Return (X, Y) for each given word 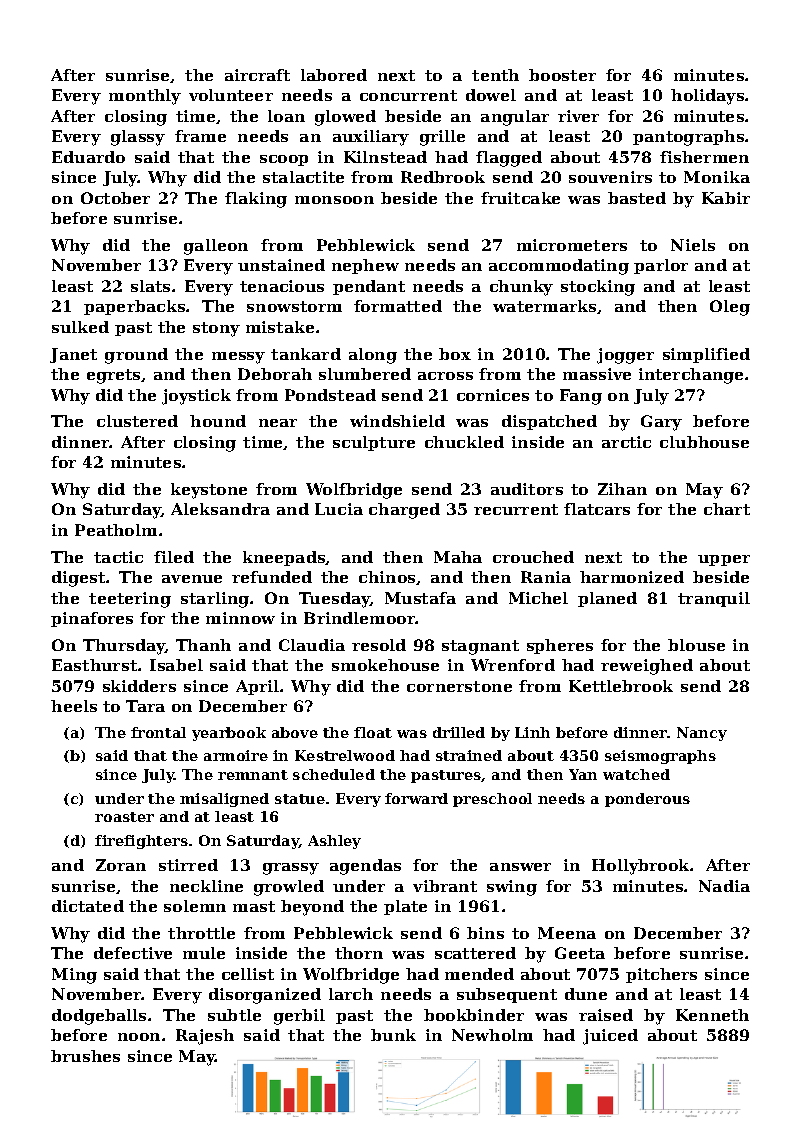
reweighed (647, 667)
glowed (345, 118)
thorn (359, 953)
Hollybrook (640, 867)
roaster (124, 817)
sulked (80, 327)
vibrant (445, 886)
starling (215, 600)
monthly (145, 97)
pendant (369, 287)
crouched (533, 557)
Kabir (726, 198)
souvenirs (610, 177)
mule (204, 953)
